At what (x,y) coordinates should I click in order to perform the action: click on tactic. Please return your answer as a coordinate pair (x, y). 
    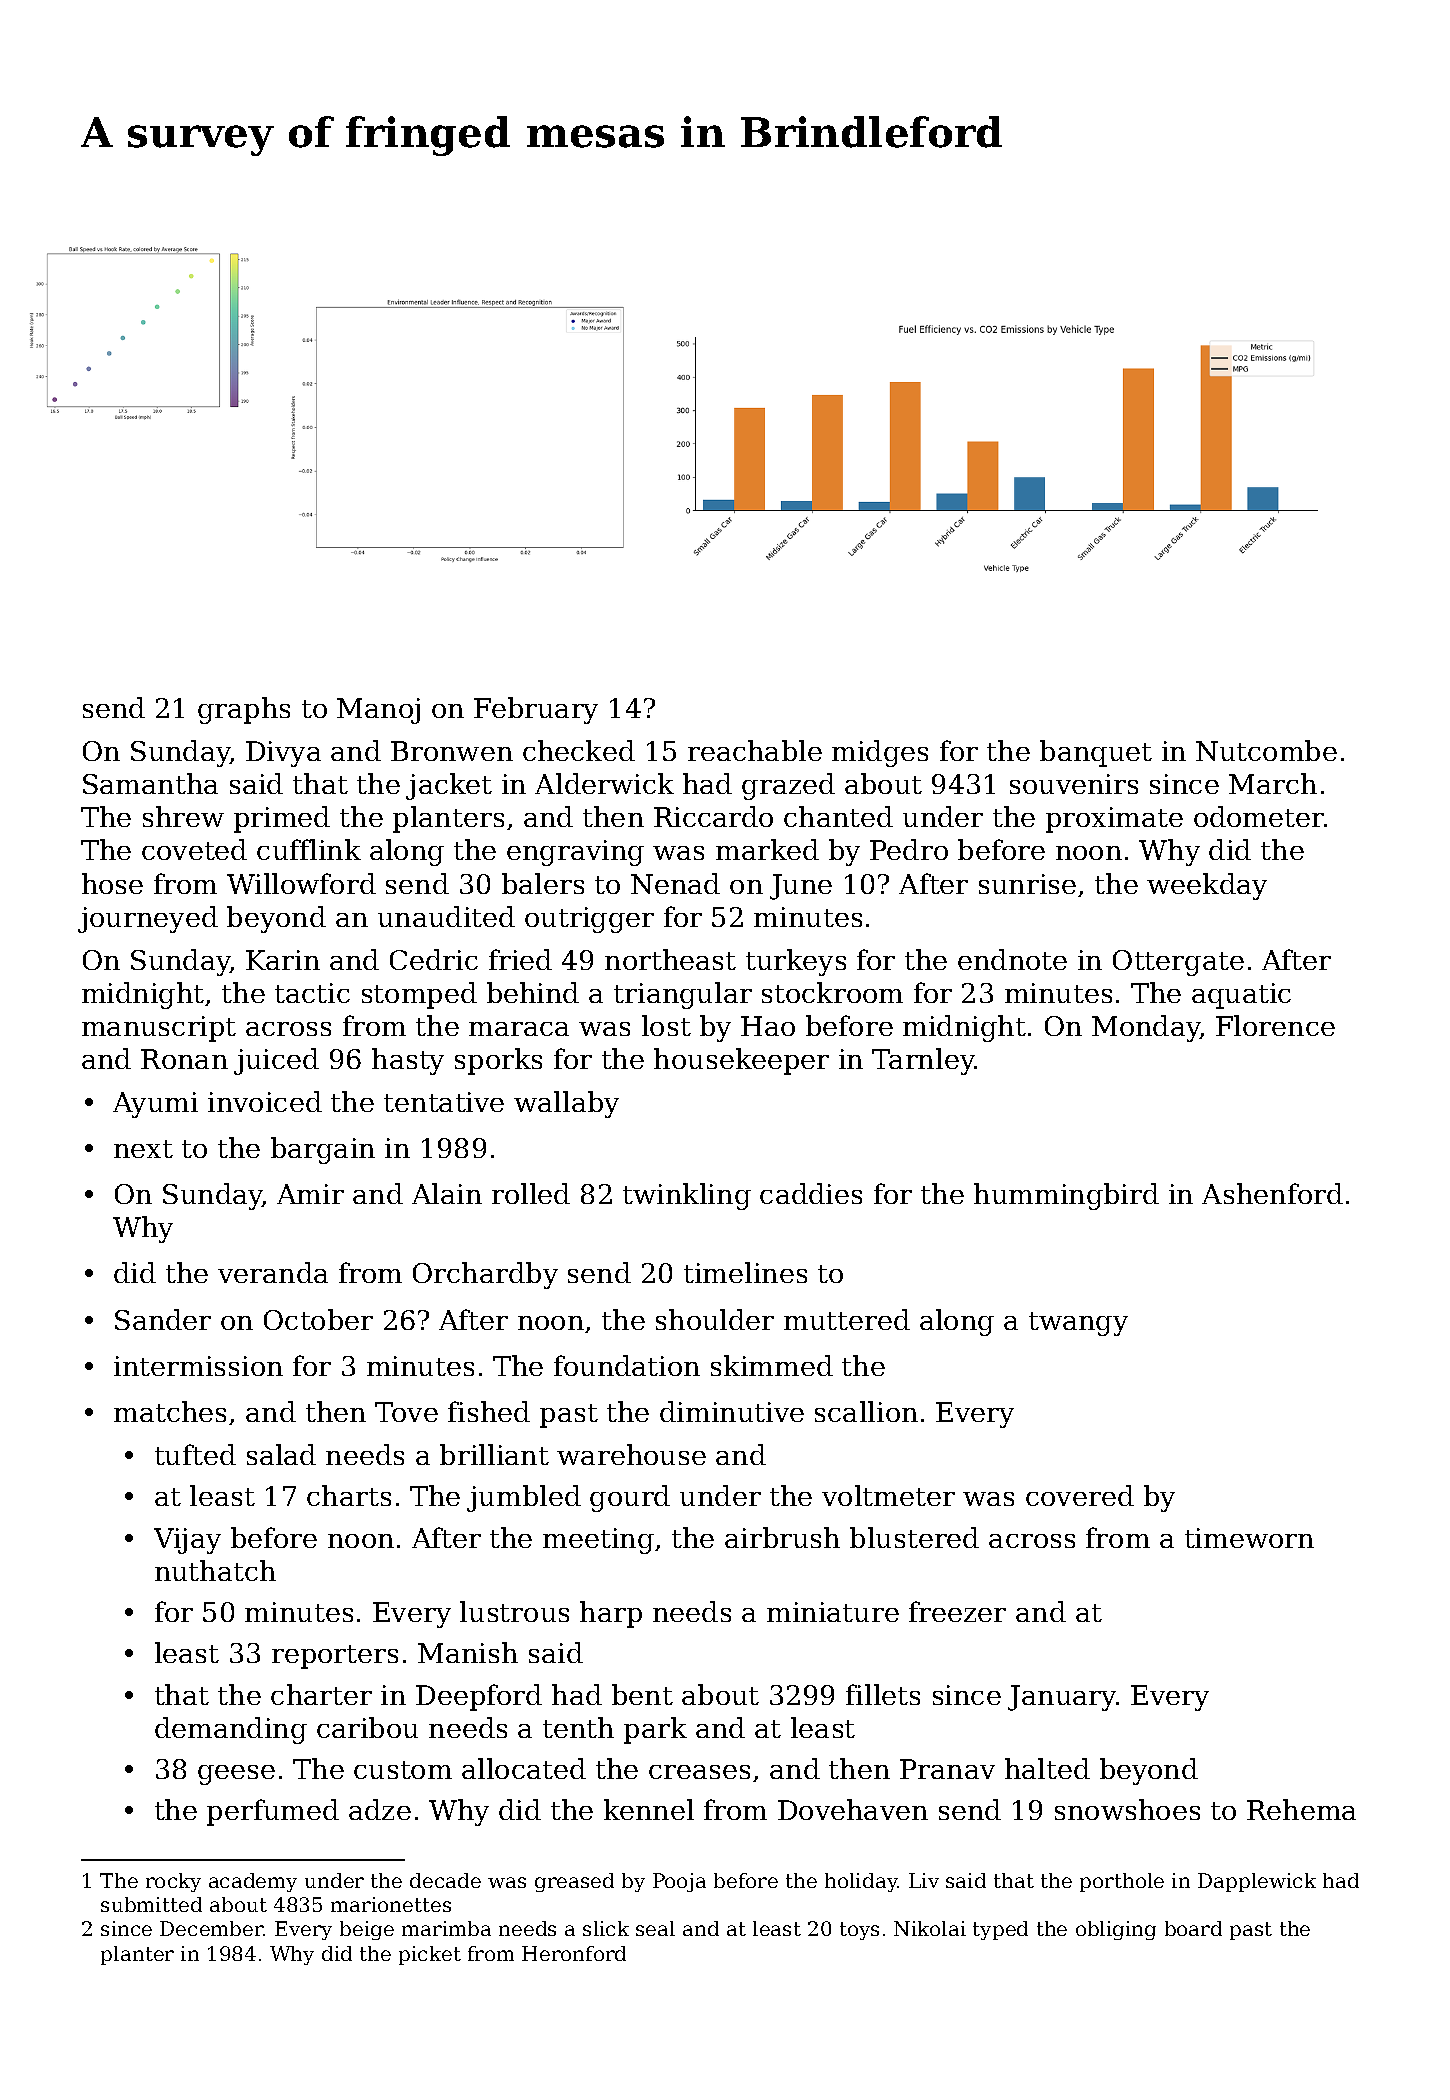
    Looking at the image, I should click on (312, 993).
